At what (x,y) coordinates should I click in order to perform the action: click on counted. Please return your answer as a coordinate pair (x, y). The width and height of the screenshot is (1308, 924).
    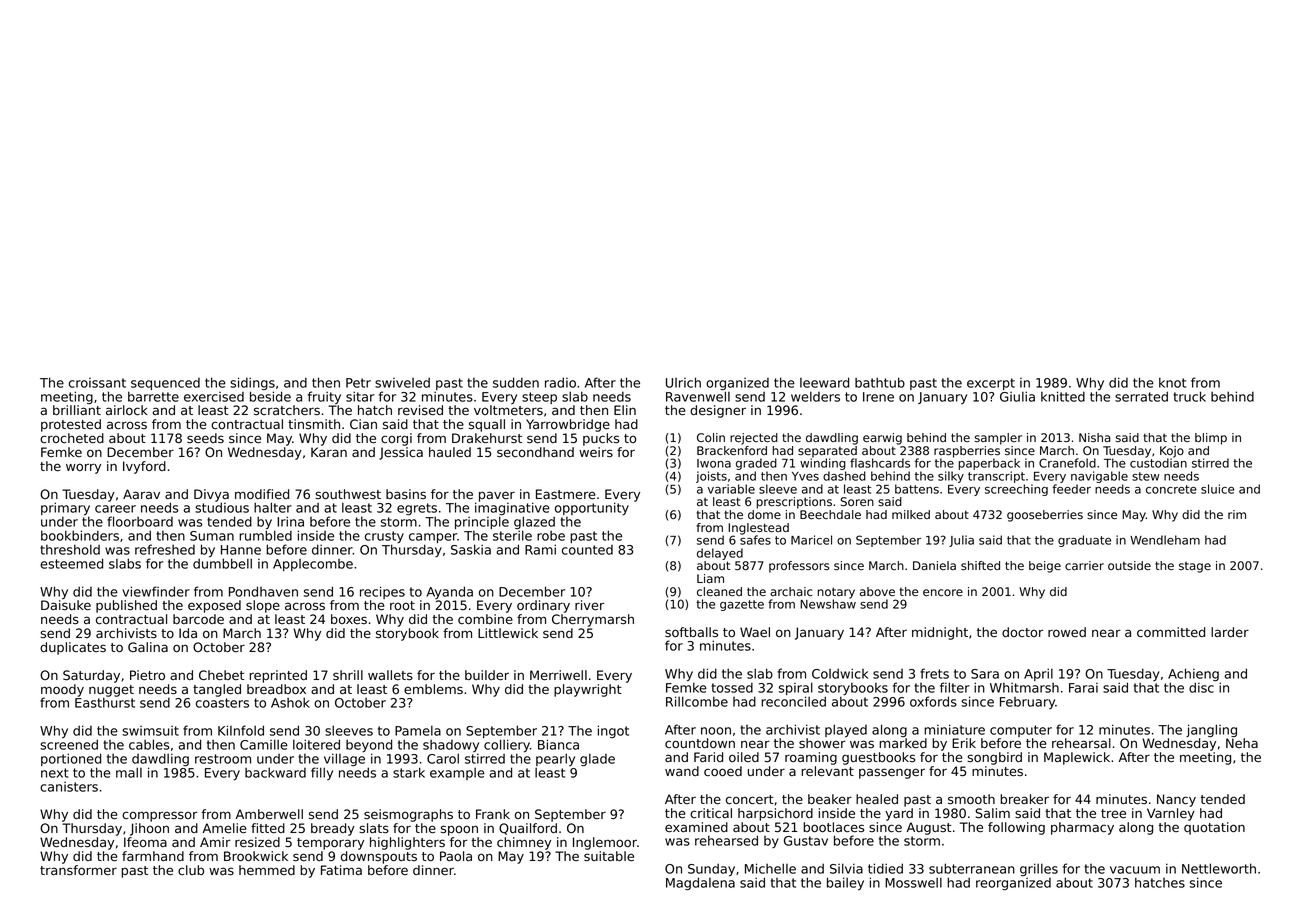
    Looking at the image, I should click on (587, 550).
